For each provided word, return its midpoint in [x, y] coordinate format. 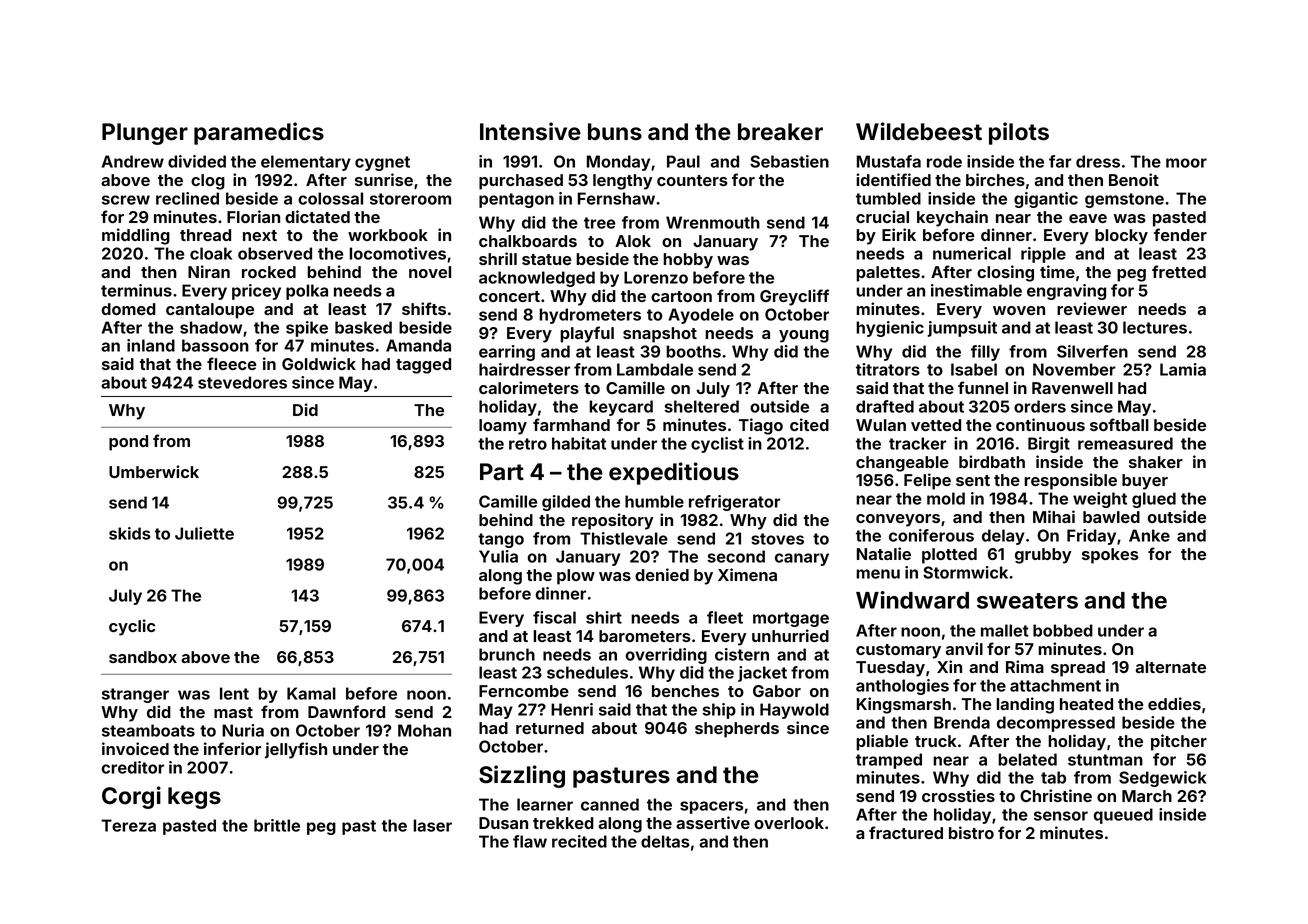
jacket [762, 674]
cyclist [717, 445]
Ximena [747, 574]
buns [615, 132]
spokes [1110, 556]
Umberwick [154, 471]
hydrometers [590, 316]
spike [307, 329]
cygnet [382, 163]
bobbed [1063, 630]
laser [432, 825]
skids [130, 533]
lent [234, 693]
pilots [1019, 133]
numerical [972, 253]
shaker [1156, 462]
